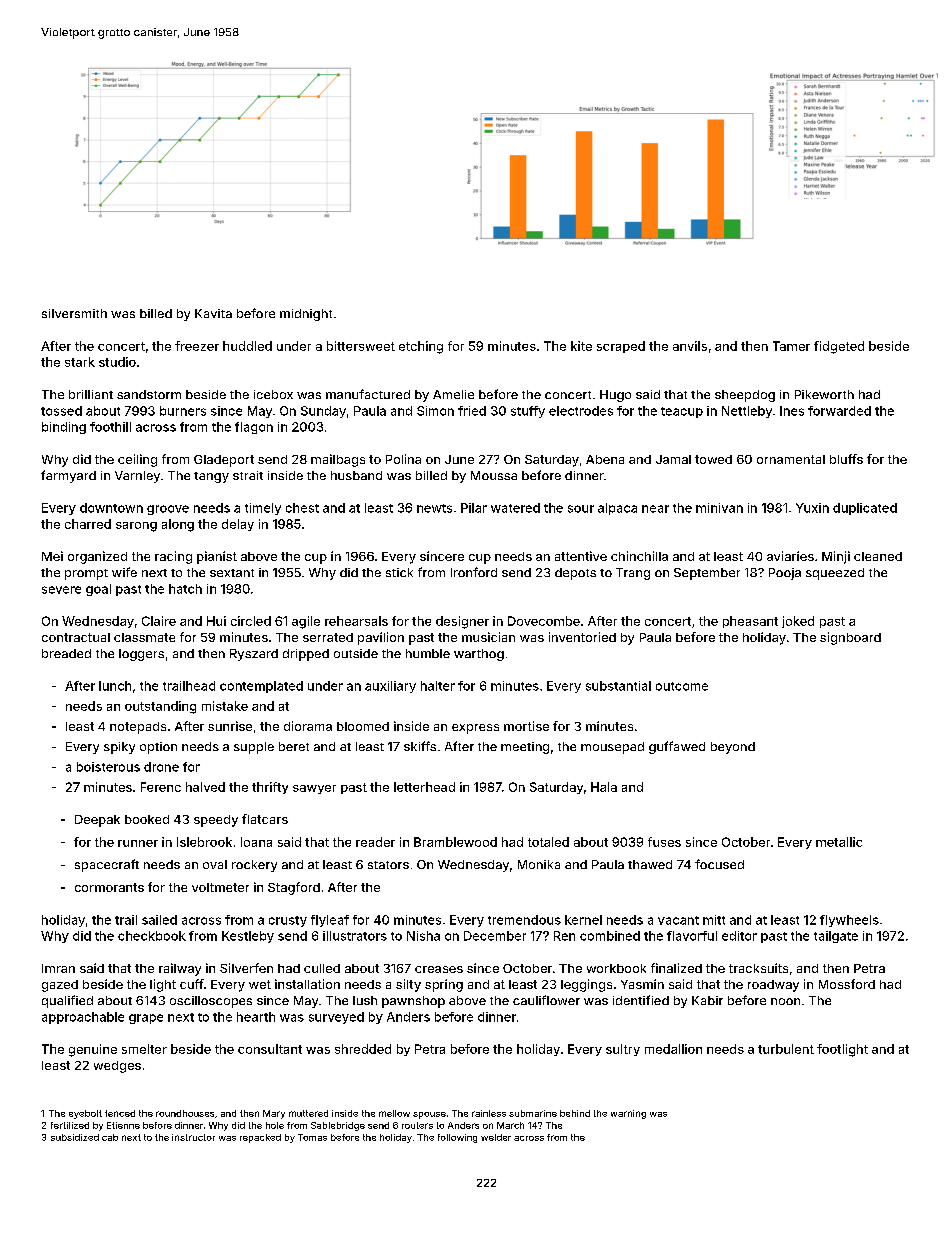  What do you see at coordinates (438, 686) in the screenshot?
I see `halter` at bounding box center [438, 686].
